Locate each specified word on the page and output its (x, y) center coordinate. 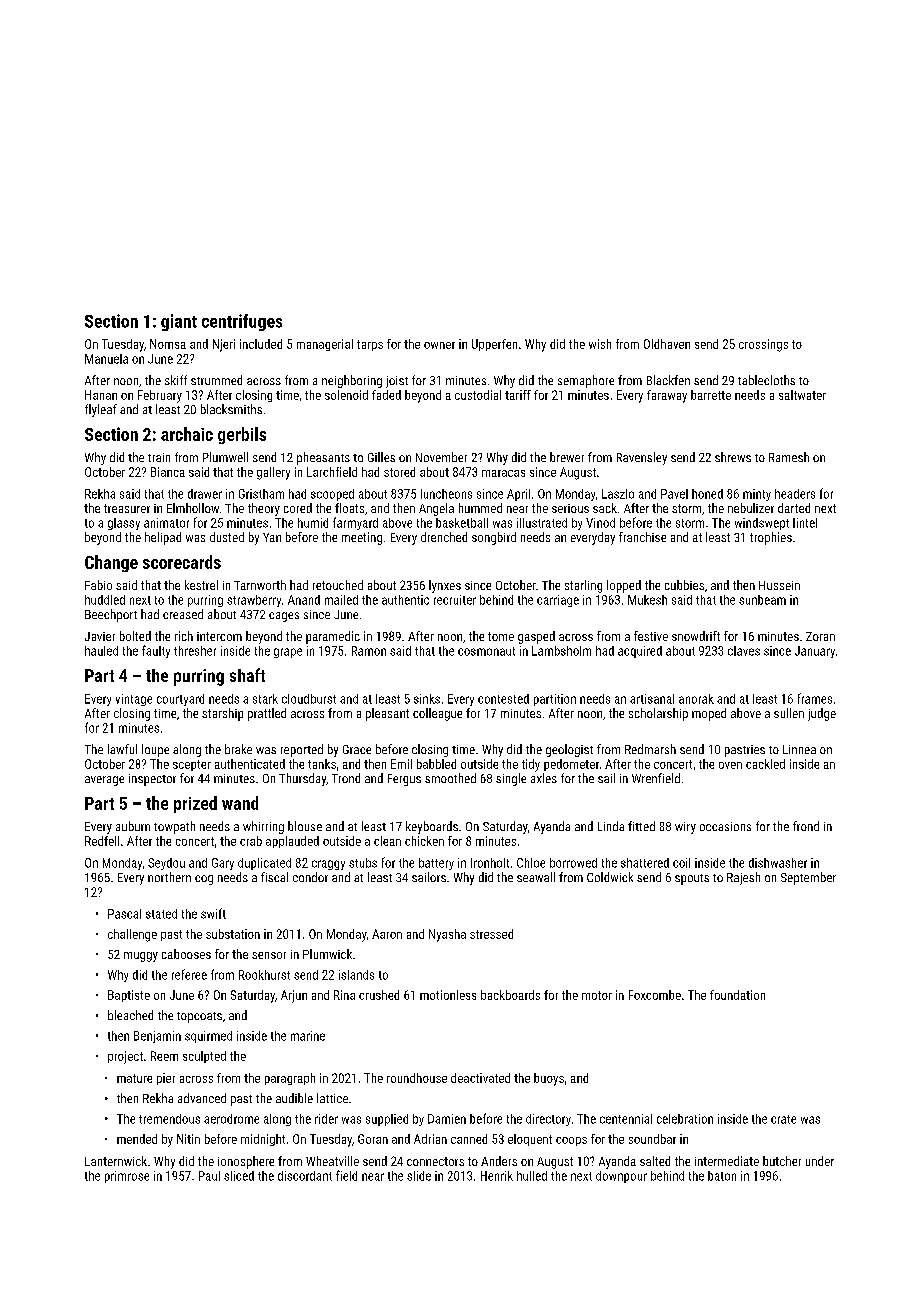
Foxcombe (655, 995)
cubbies (684, 585)
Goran (373, 1139)
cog (204, 880)
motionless (448, 995)
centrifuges (242, 322)
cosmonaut (486, 651)
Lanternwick (116, 1161)
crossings (763, 345)
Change (111, 563)
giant (179, 322)
